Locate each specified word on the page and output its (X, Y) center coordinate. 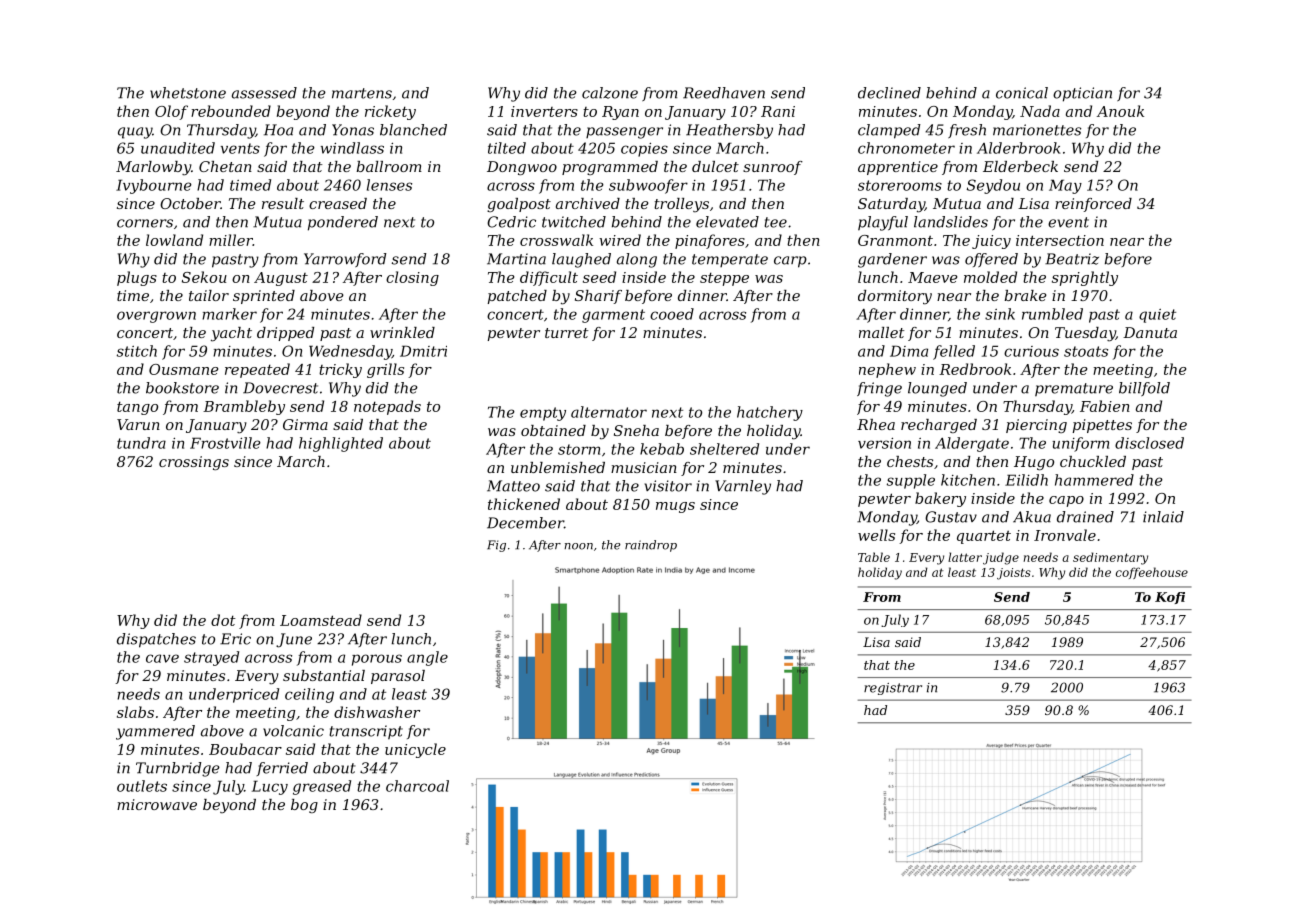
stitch (137, 351)
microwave (157, 804)
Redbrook (975, 369)
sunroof (773, 168)
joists (1014, 574)
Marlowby (153, 168)
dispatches (156, 640)
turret (567, 333)
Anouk (1120, 111)
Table (874, 557)
